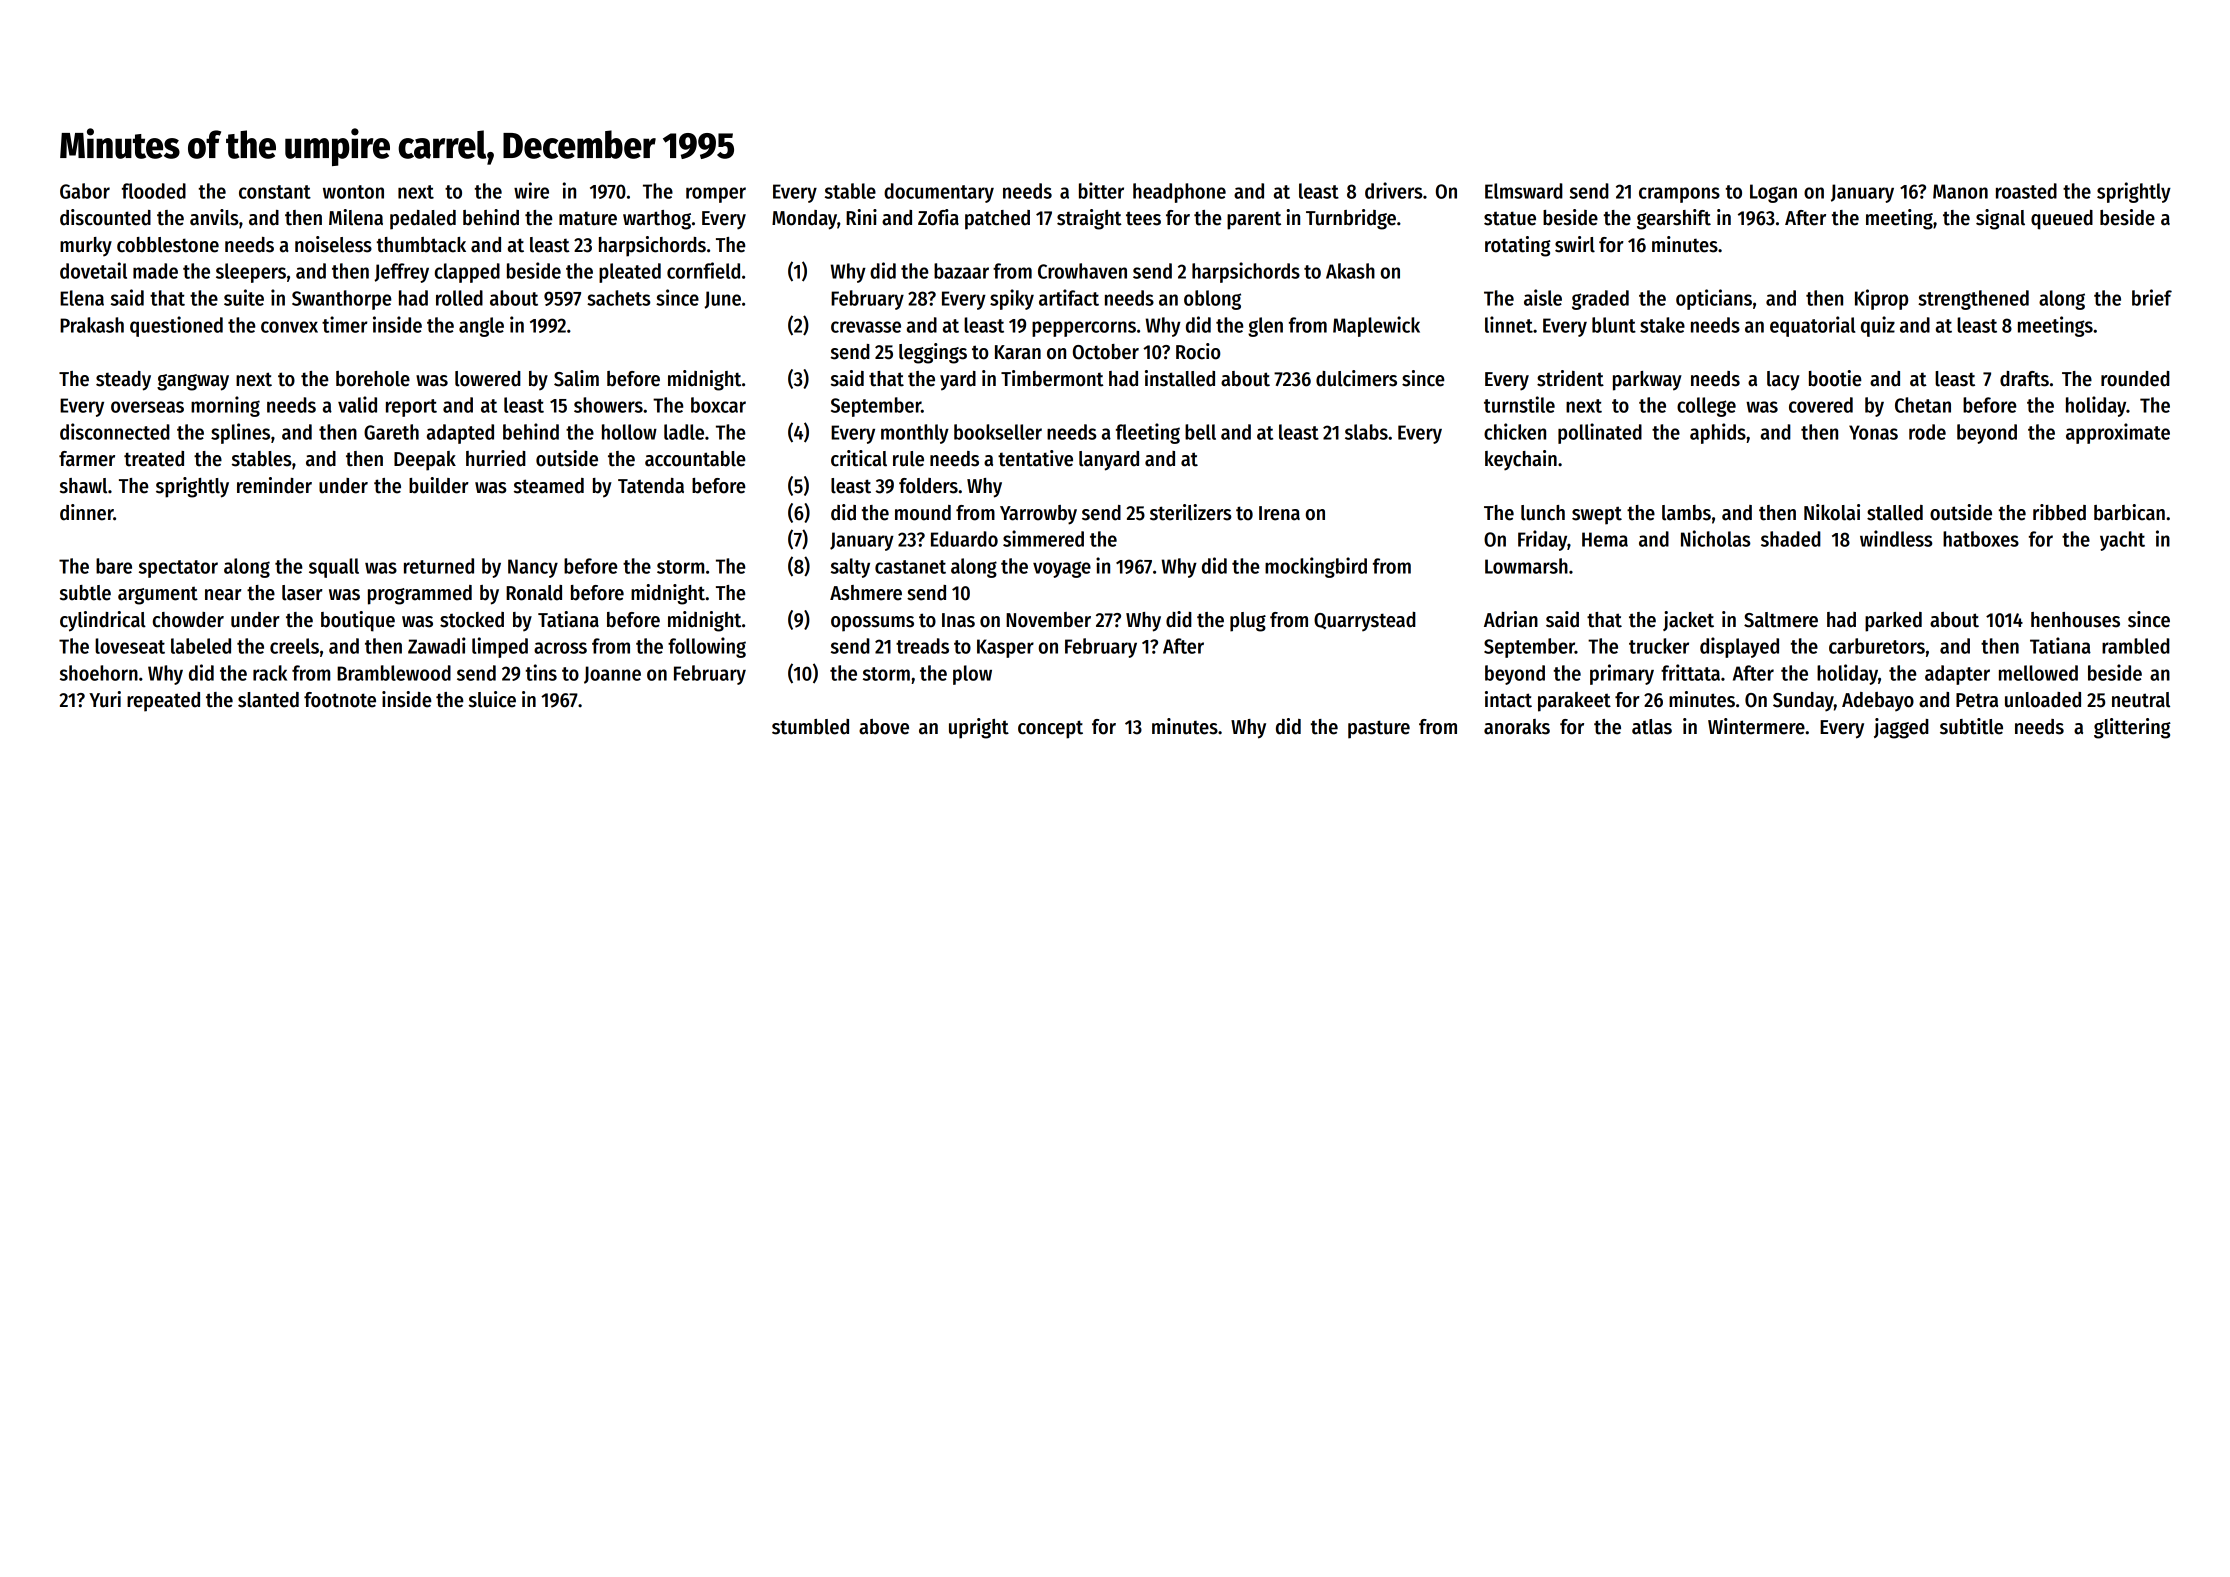 The width and height of the document is (2230, 1577). Describe the element at coordinates (1901, 728) in the document. I see `jagged` at that location.
